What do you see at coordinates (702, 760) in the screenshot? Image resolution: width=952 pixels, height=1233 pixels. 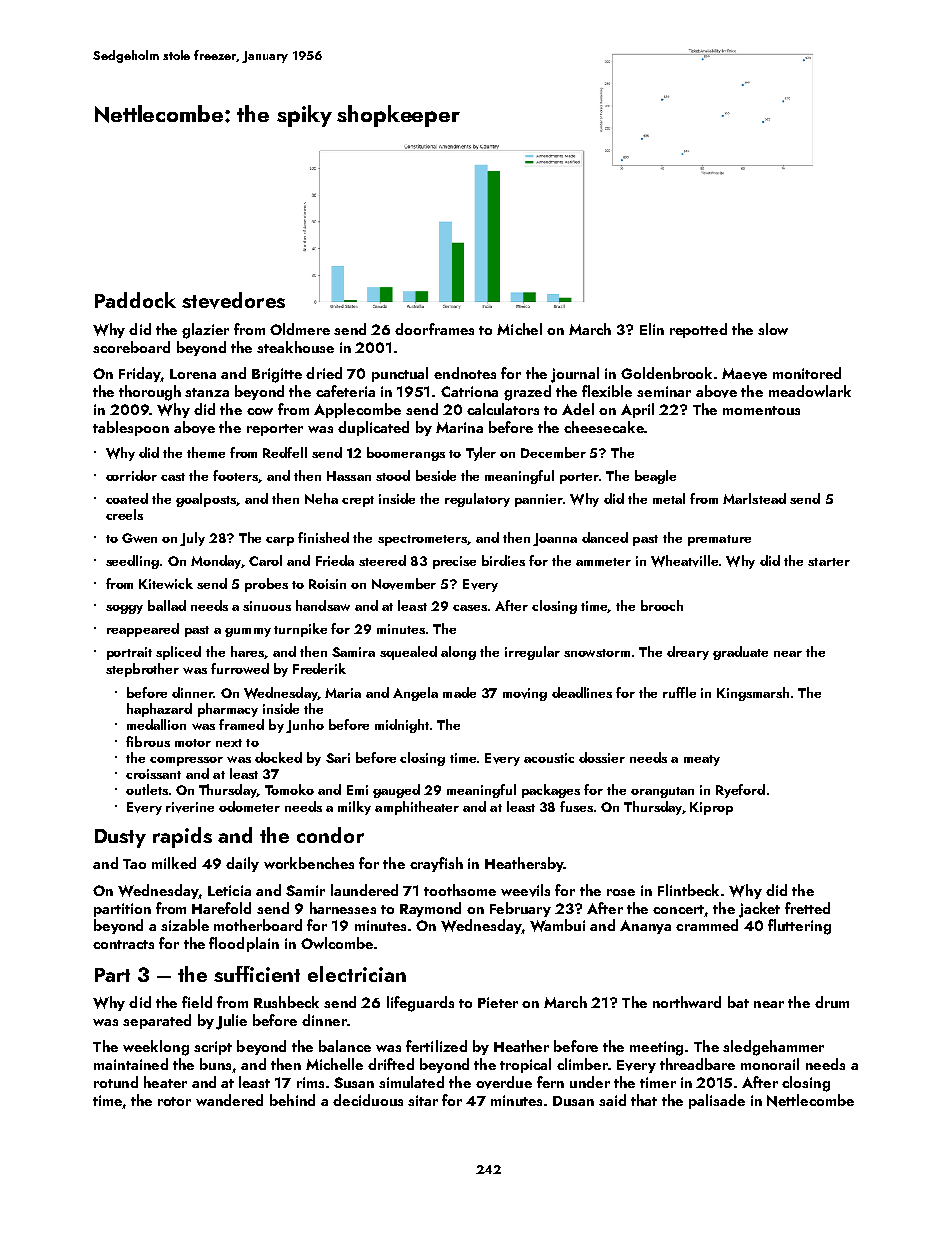 I see `meaty` at bounding box center [702, 760].
